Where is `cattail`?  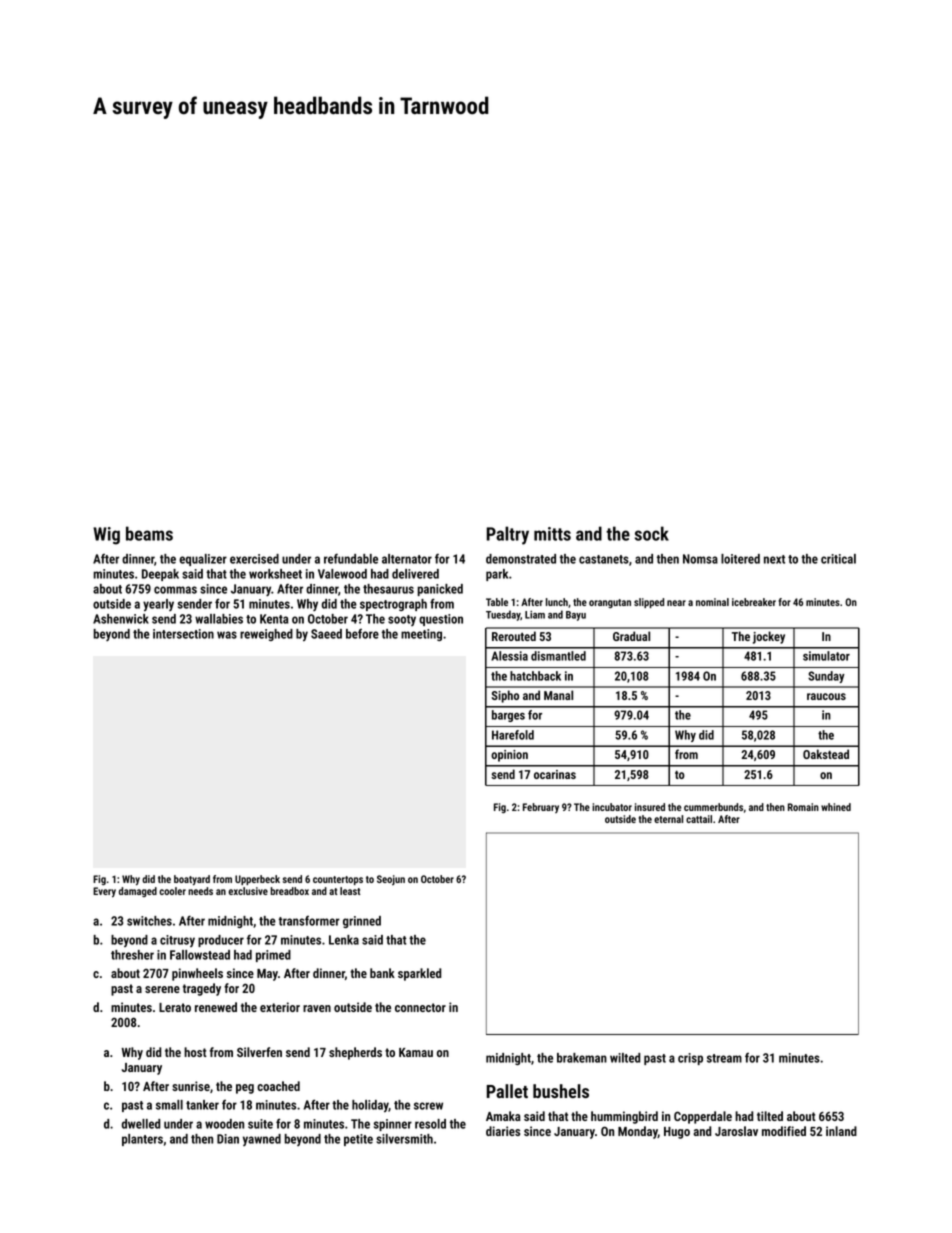
cattail is located at coordinates (699, 819).
